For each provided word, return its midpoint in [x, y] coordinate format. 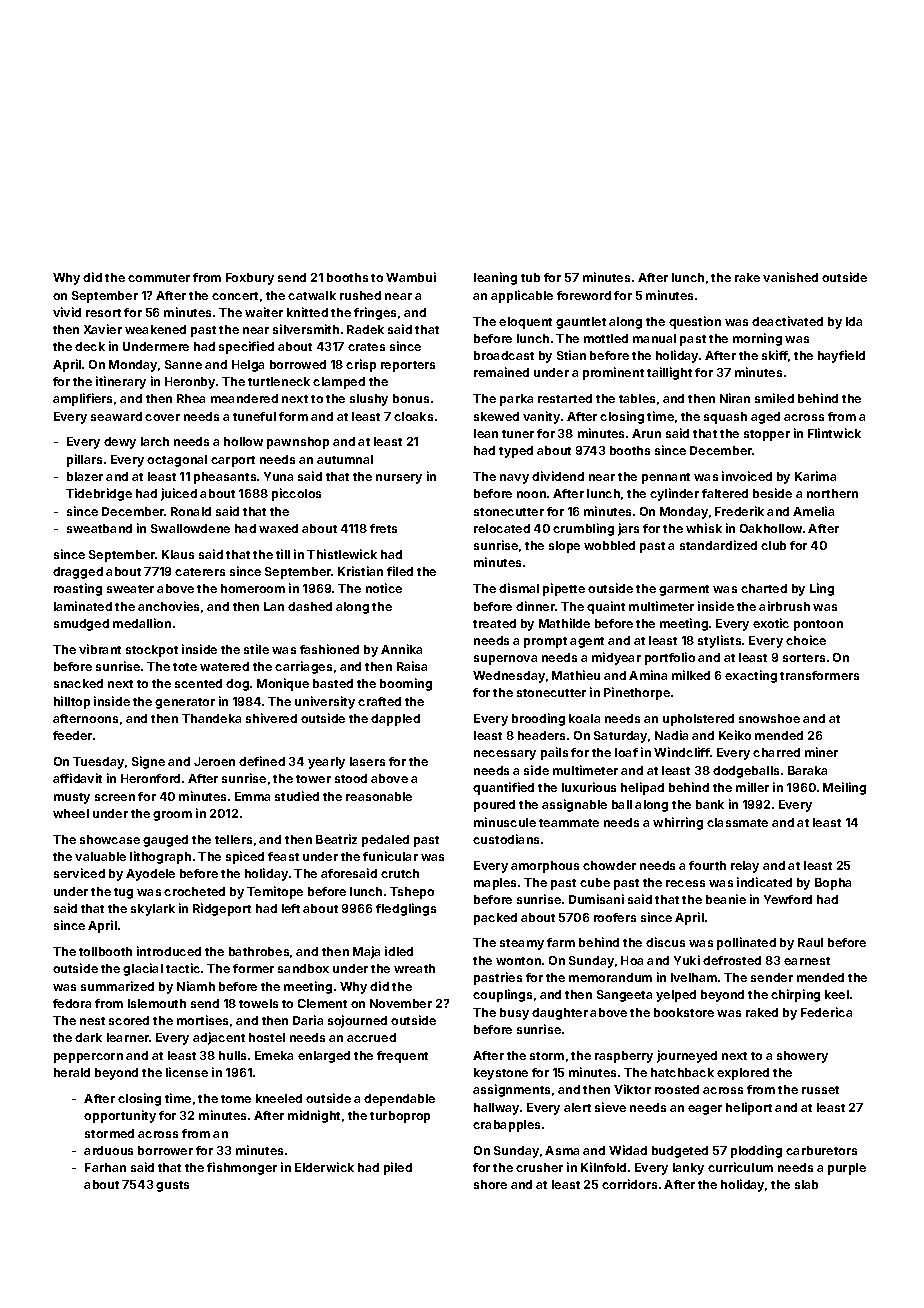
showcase [110, 839]
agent [587, 642]
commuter [159, 278]
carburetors [821, 1150]
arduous [108, 1150]
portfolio [670, 658]
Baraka [807, 770]
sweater [130, 589]
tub [530, 277]
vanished [790, 277]
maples [495, 884]
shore [490, 1184]
